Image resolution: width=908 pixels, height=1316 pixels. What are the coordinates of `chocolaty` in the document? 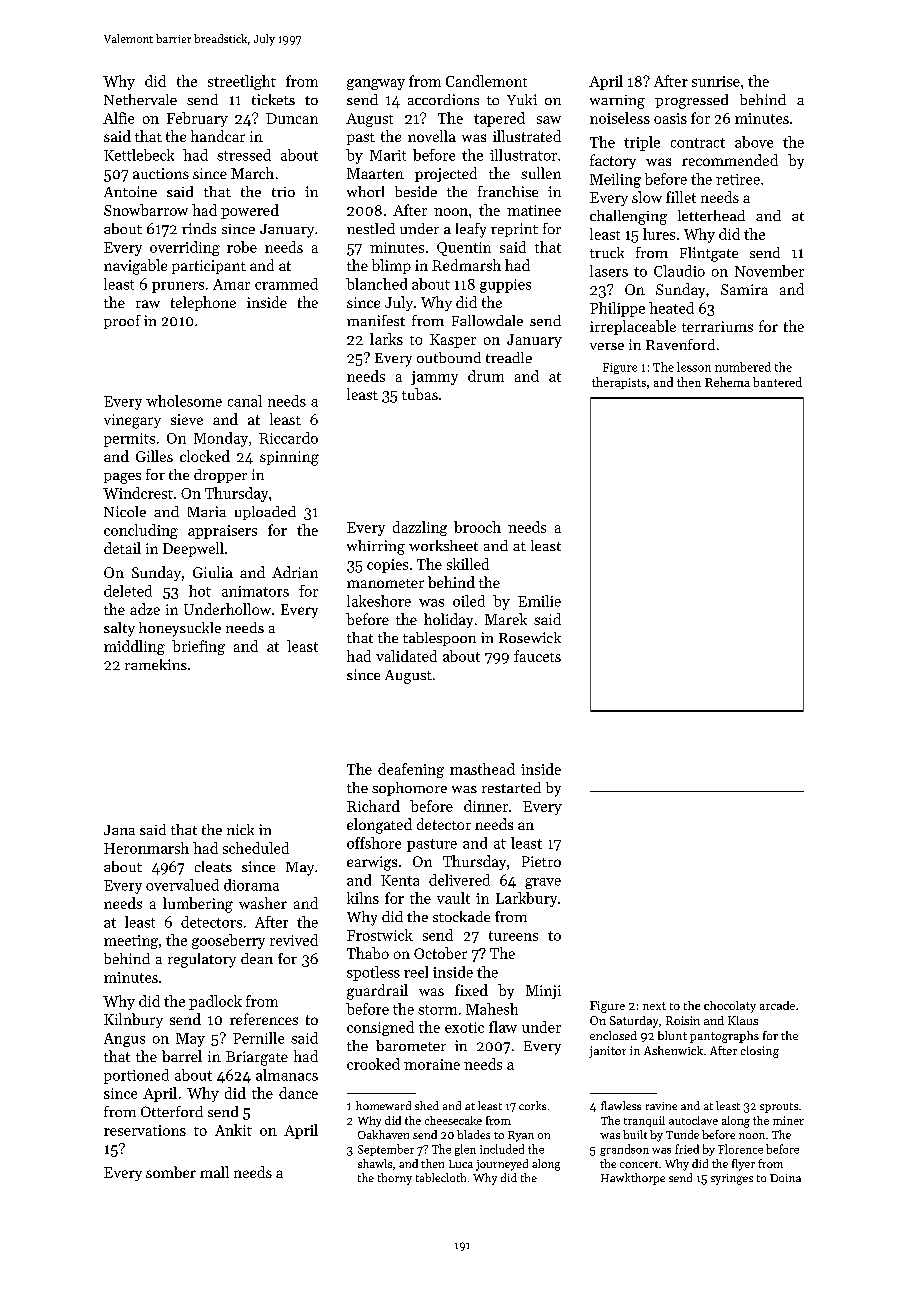 It's located at (730, 1007).
